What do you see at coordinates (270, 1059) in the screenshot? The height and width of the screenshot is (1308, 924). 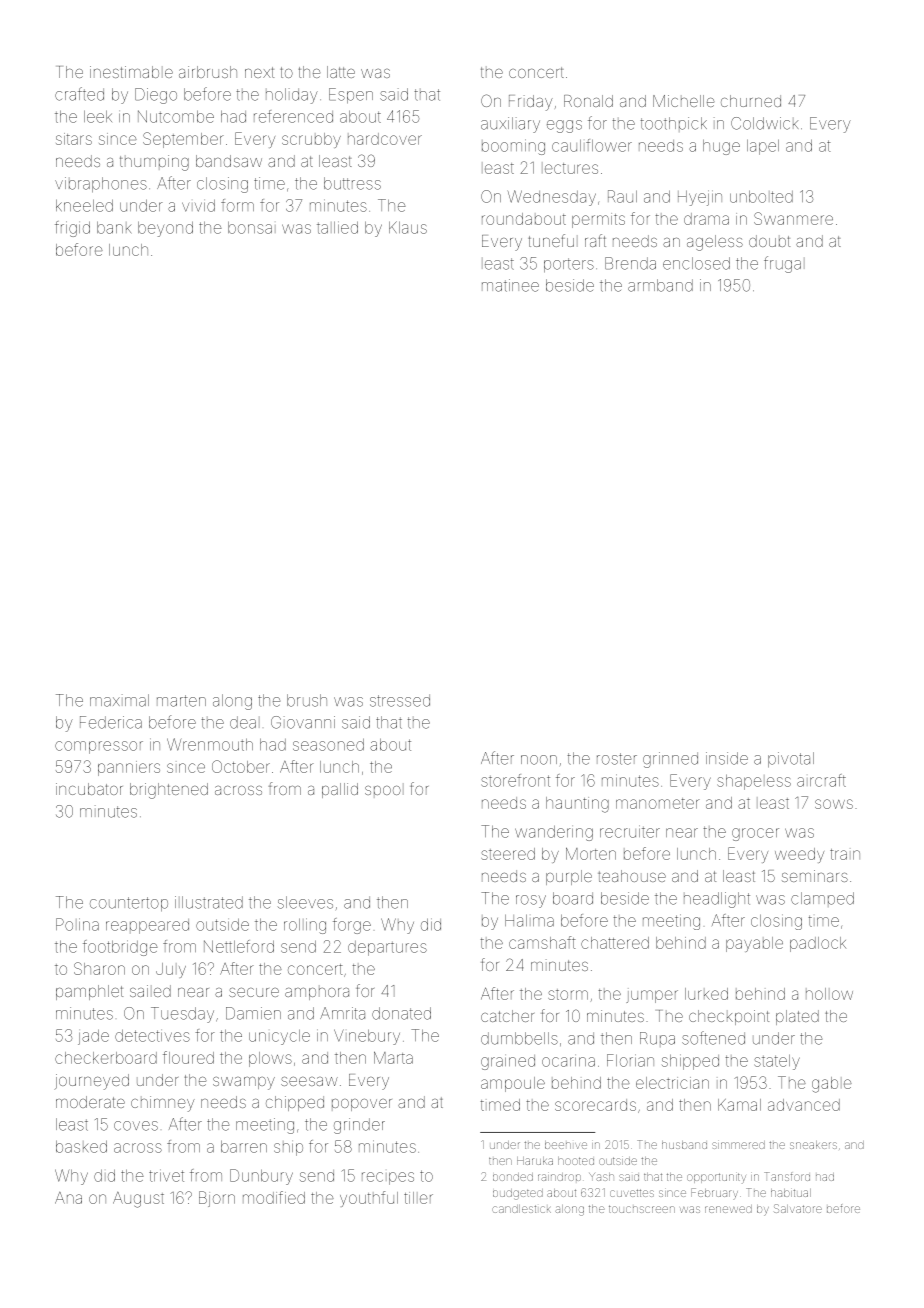 I see `plows` at bounding box center [270, 1059].
